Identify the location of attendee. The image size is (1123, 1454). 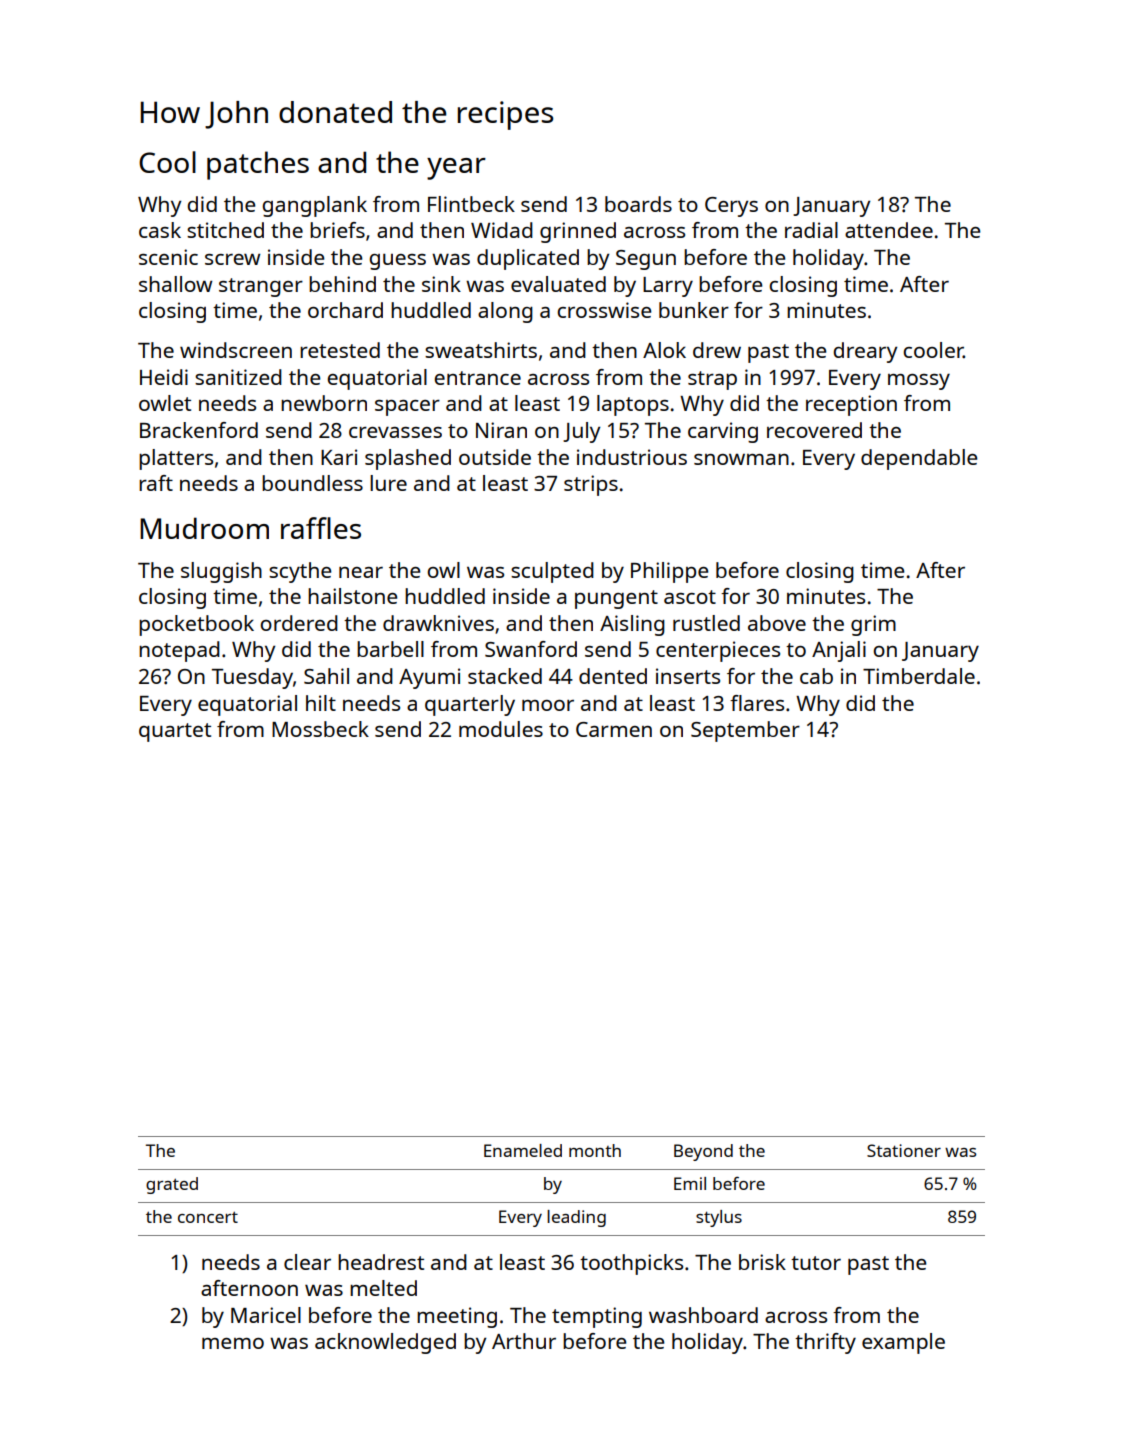
(889, 230).
